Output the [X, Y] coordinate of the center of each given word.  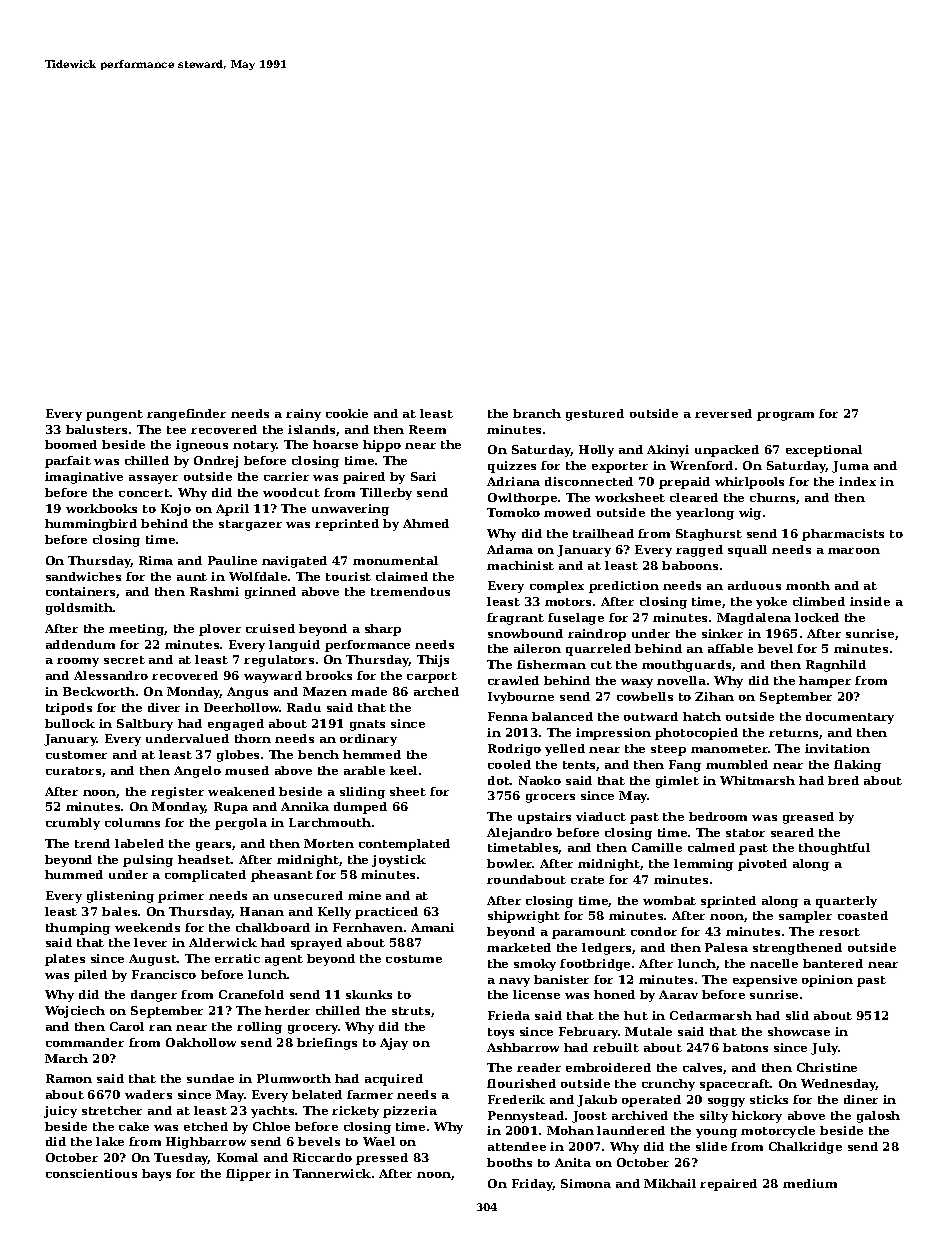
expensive [765, 981]
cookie [347, 413]
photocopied [696, 734]
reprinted [347, 525]
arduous [754, 585]
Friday [532, 1185]
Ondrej [216, 462]
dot [499, 780]
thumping [78, 929]
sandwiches [83, 576]
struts [411, 1011]
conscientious [91, 1173]
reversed [723, 413]
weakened [241, 791]
